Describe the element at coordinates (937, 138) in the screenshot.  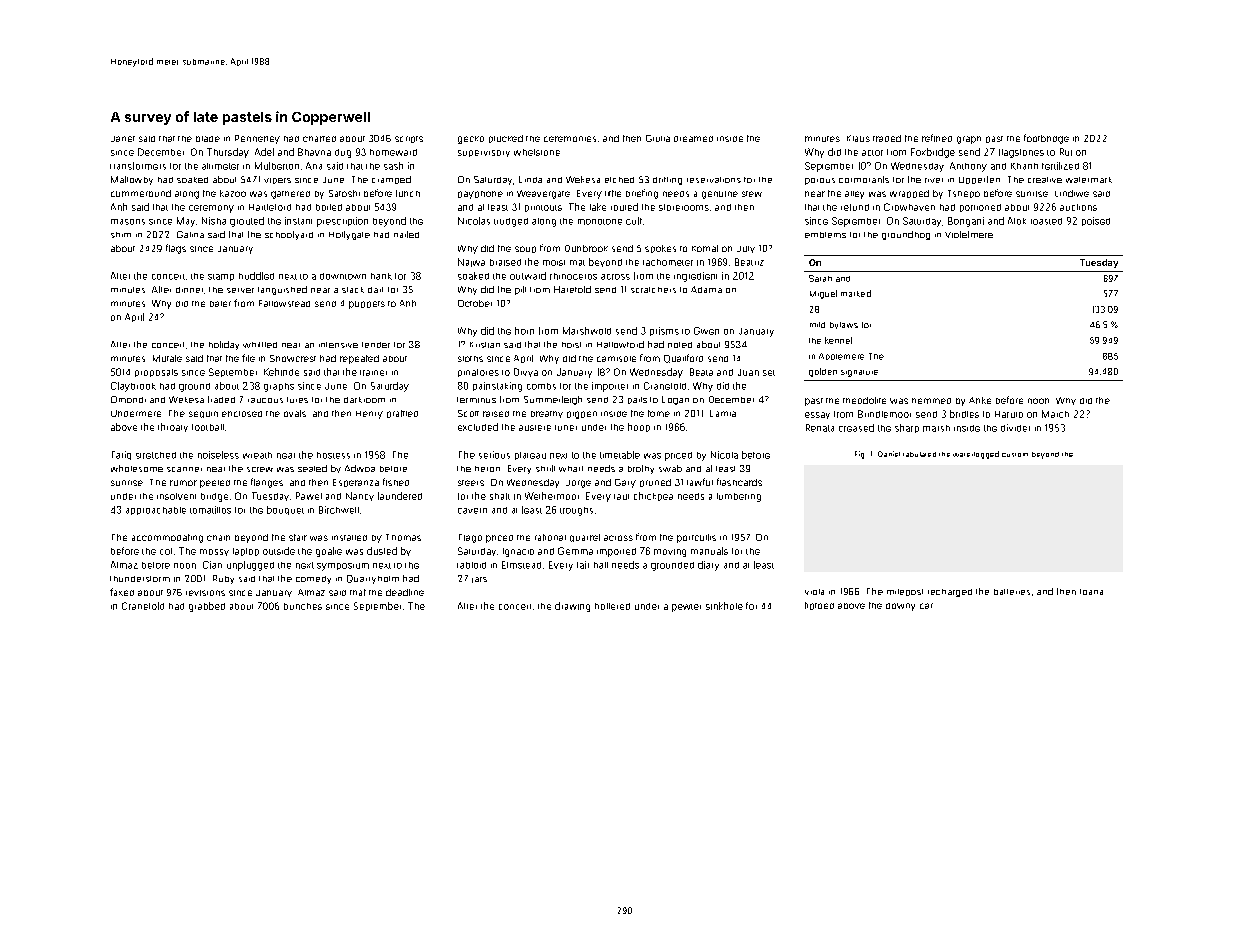
I see `refined` at that location.
